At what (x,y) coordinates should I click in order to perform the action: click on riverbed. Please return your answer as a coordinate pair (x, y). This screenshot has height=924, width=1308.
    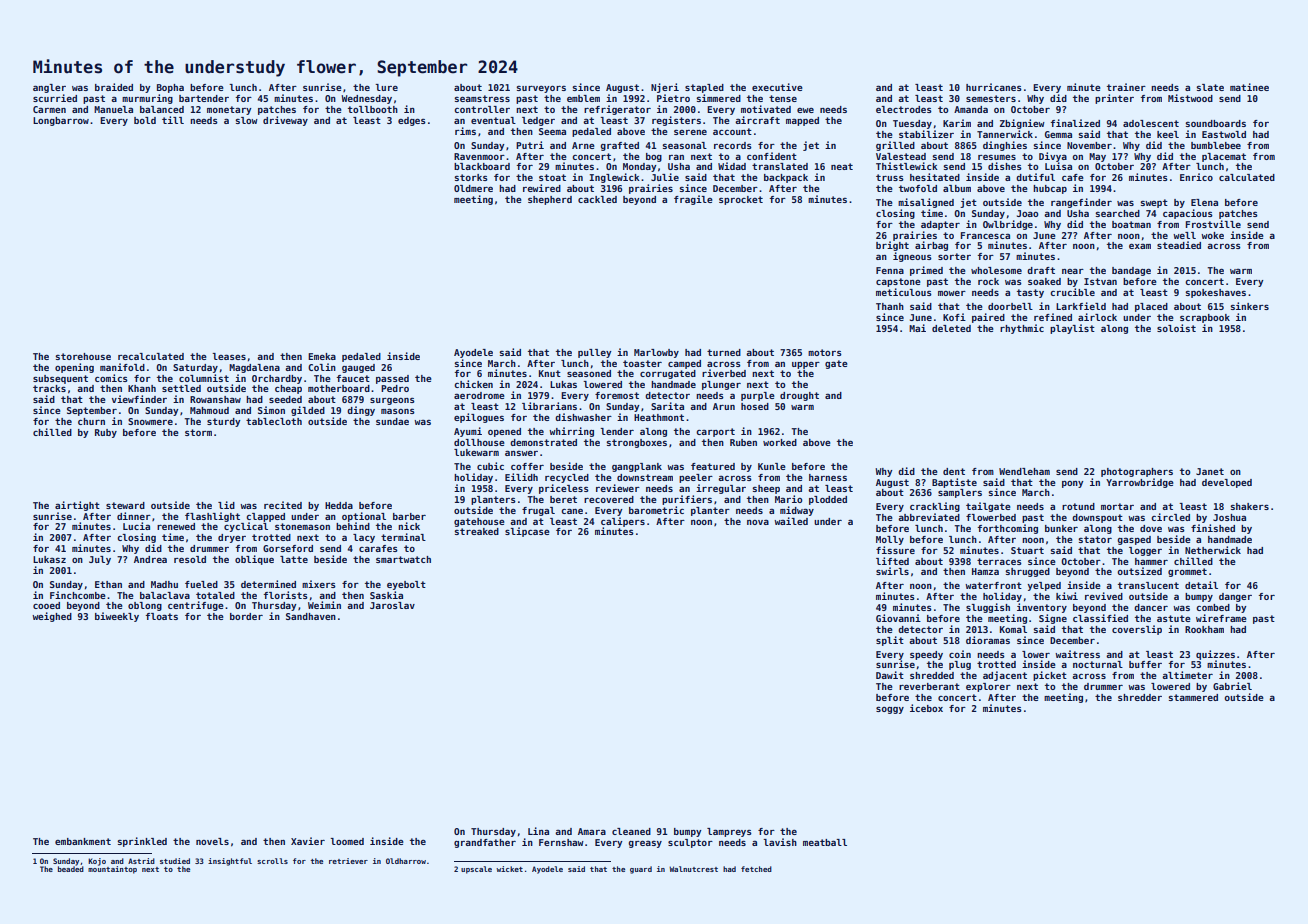
    Looking at the image, I should click on (724, 373).
